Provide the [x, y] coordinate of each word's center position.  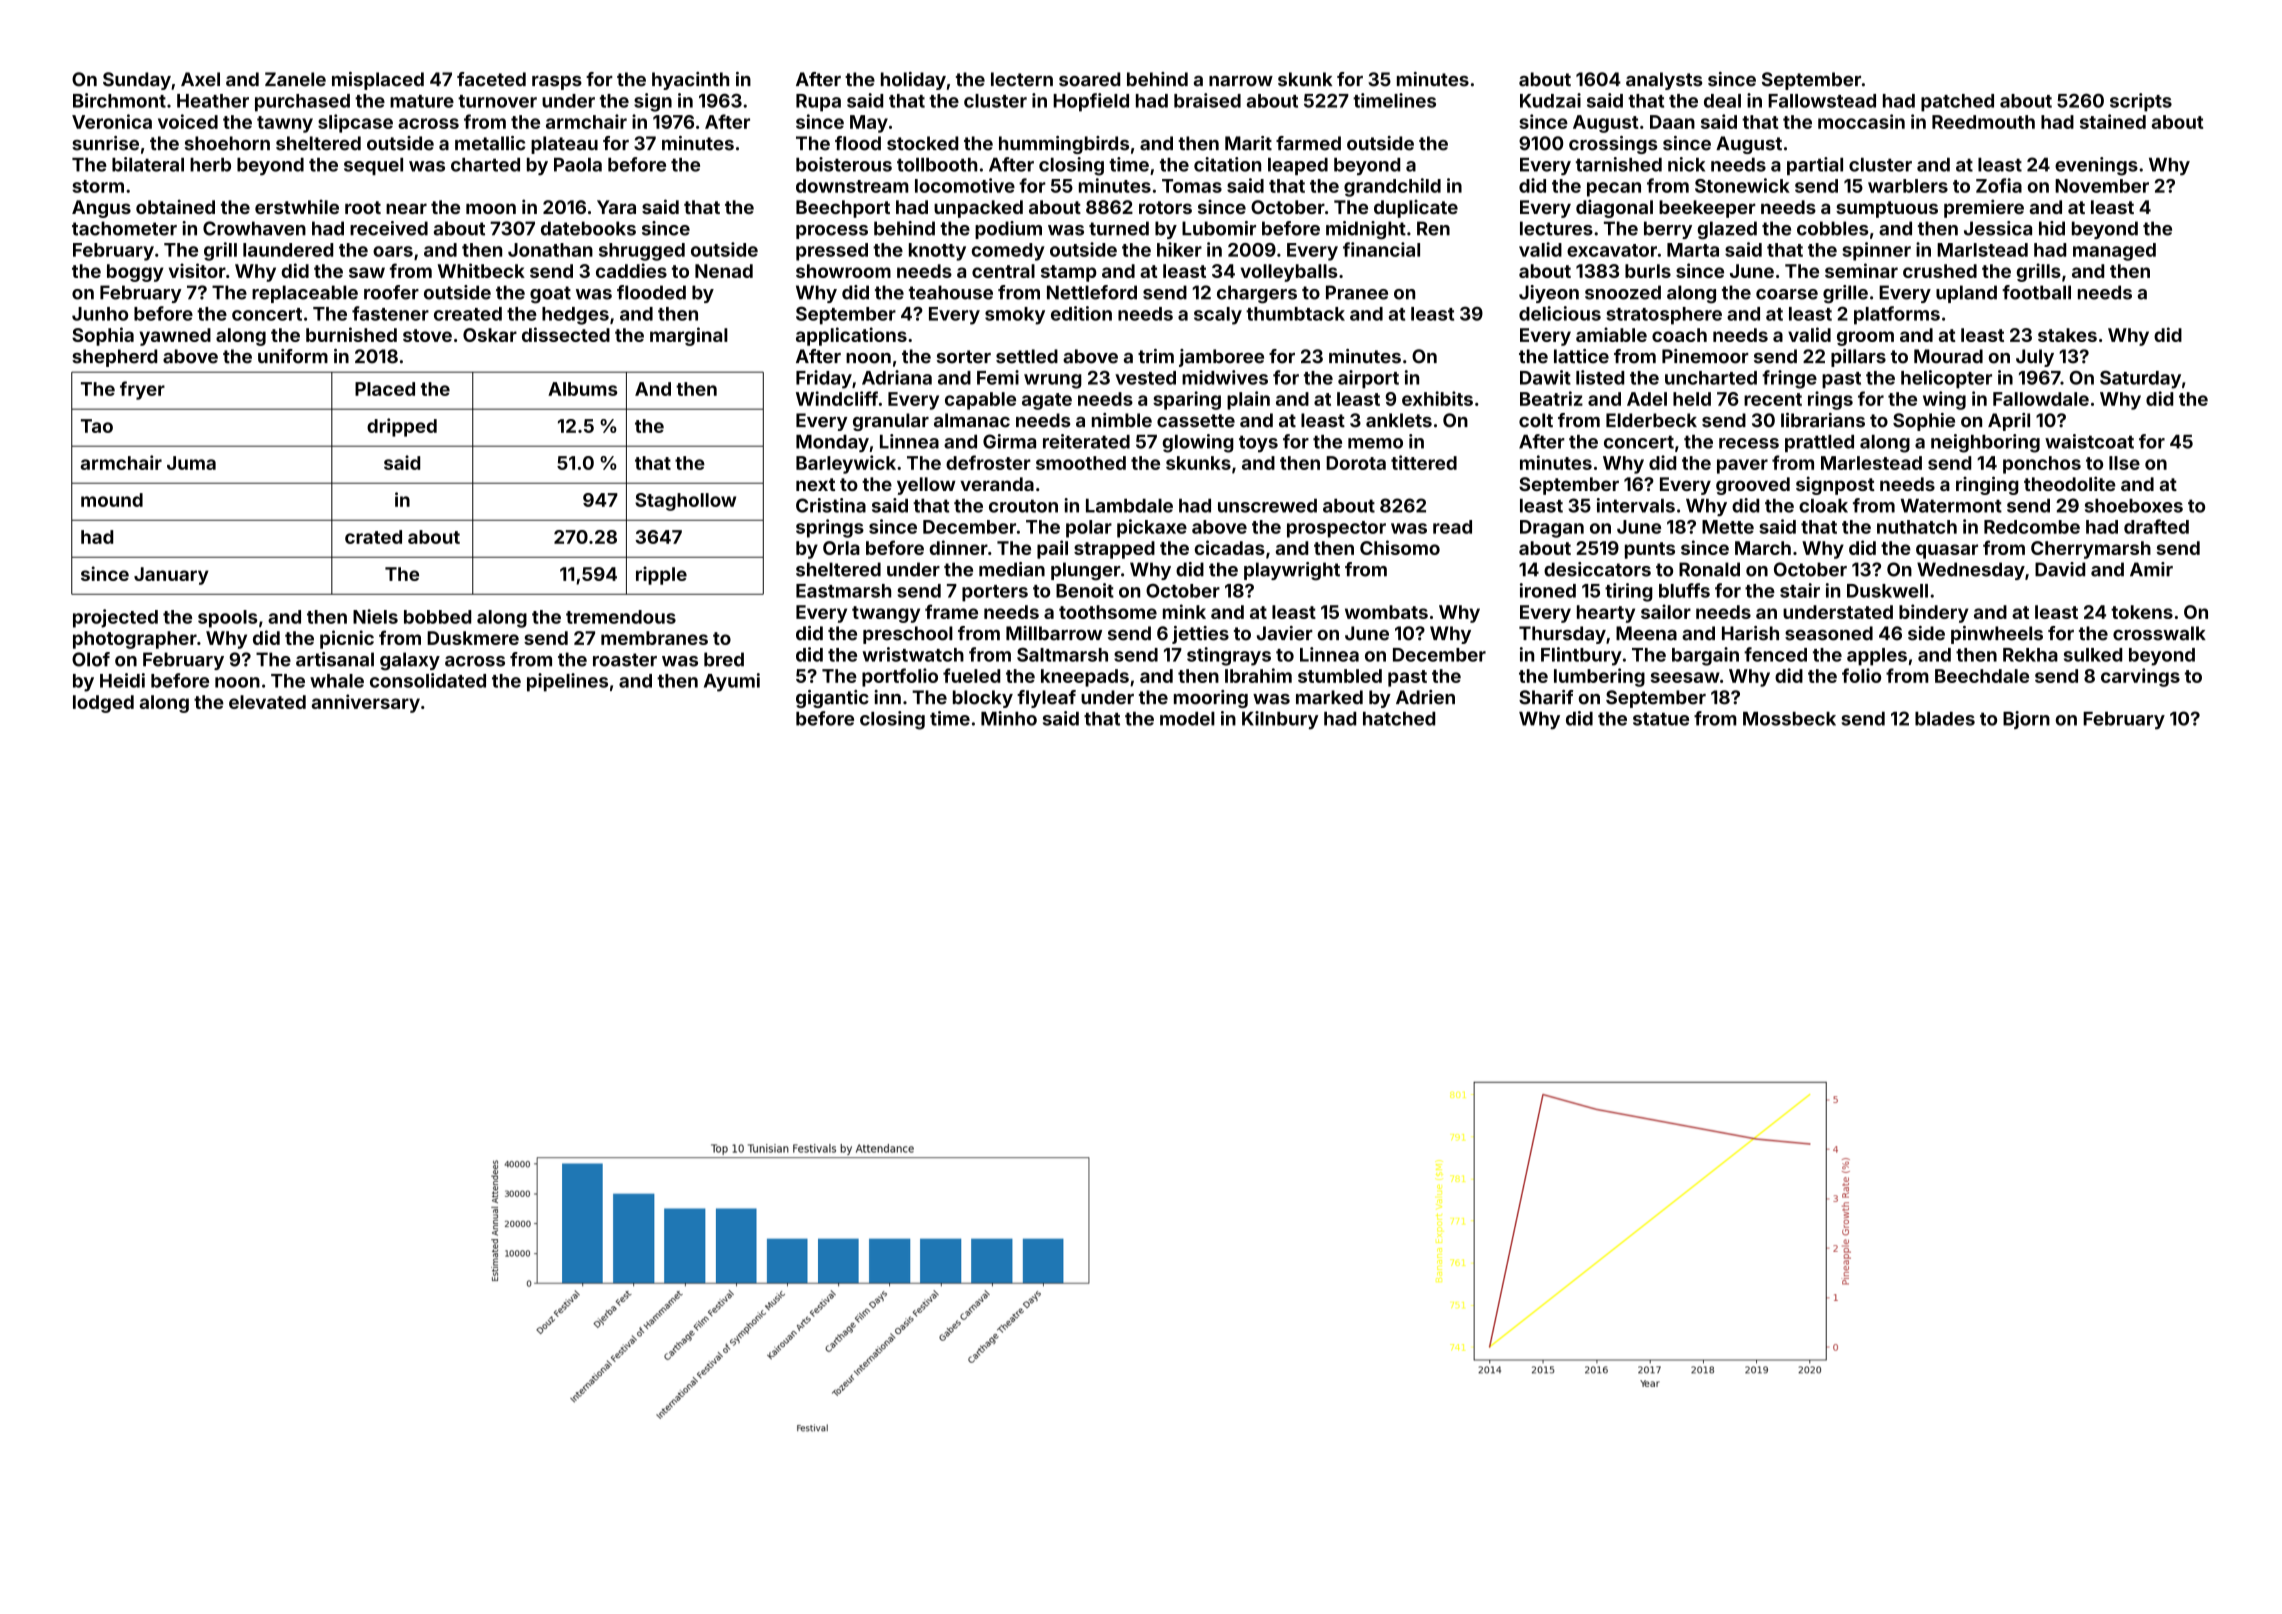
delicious [1560, 313]
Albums [583, 389]
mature [422, 101]
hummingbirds [1064, 145]
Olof [91, 659]
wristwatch [913, 654]
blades [1945, 719]
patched [1957, 103]
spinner [1876, 251]
